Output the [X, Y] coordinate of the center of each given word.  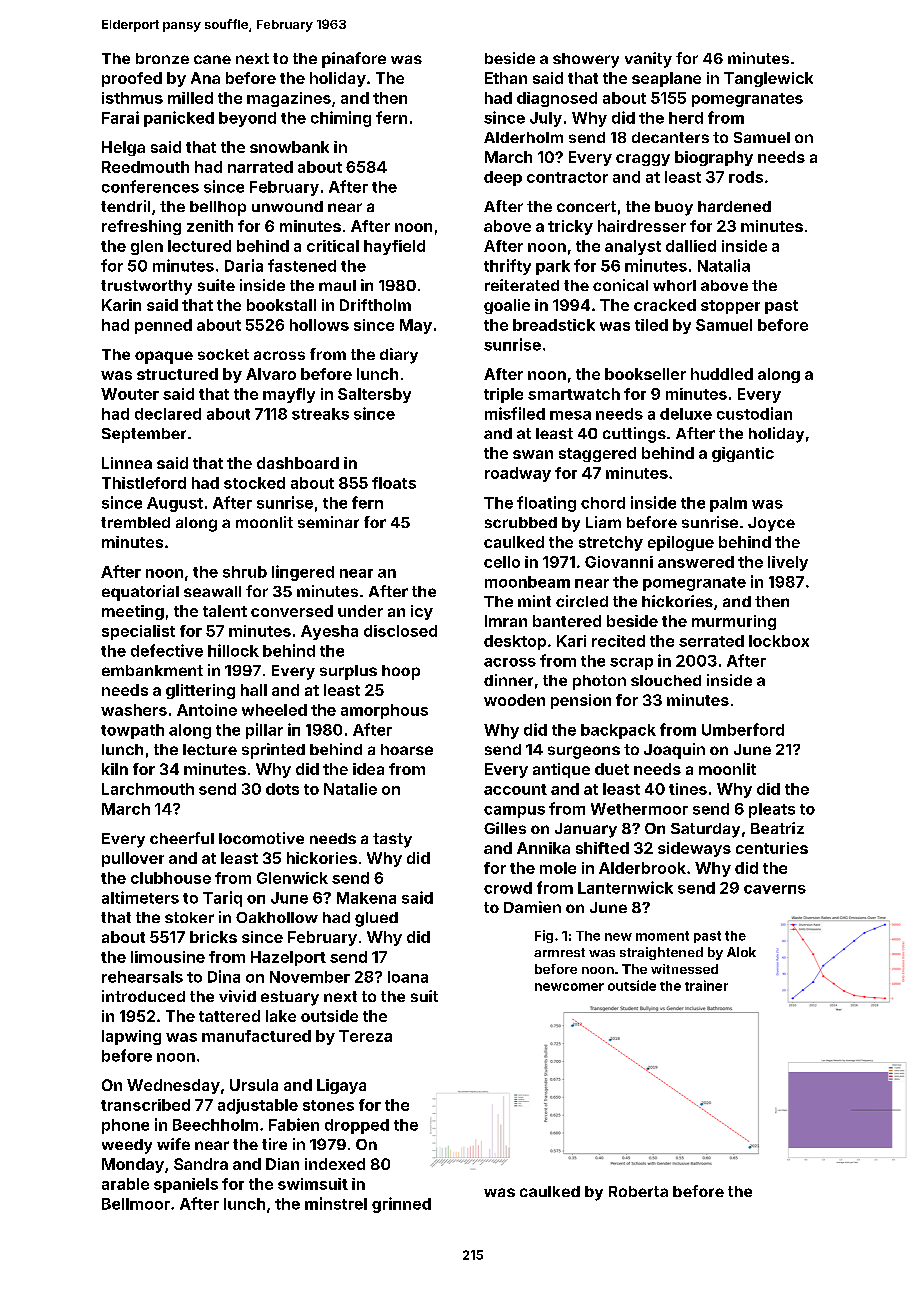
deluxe [686, 414]
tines [688, 789]
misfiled [515, 413]
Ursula [254, 1085]
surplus [348, 672]
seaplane [666, 79]
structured [177, 374]
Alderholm [523, 137]
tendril [125, 206]
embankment [152, 670]
